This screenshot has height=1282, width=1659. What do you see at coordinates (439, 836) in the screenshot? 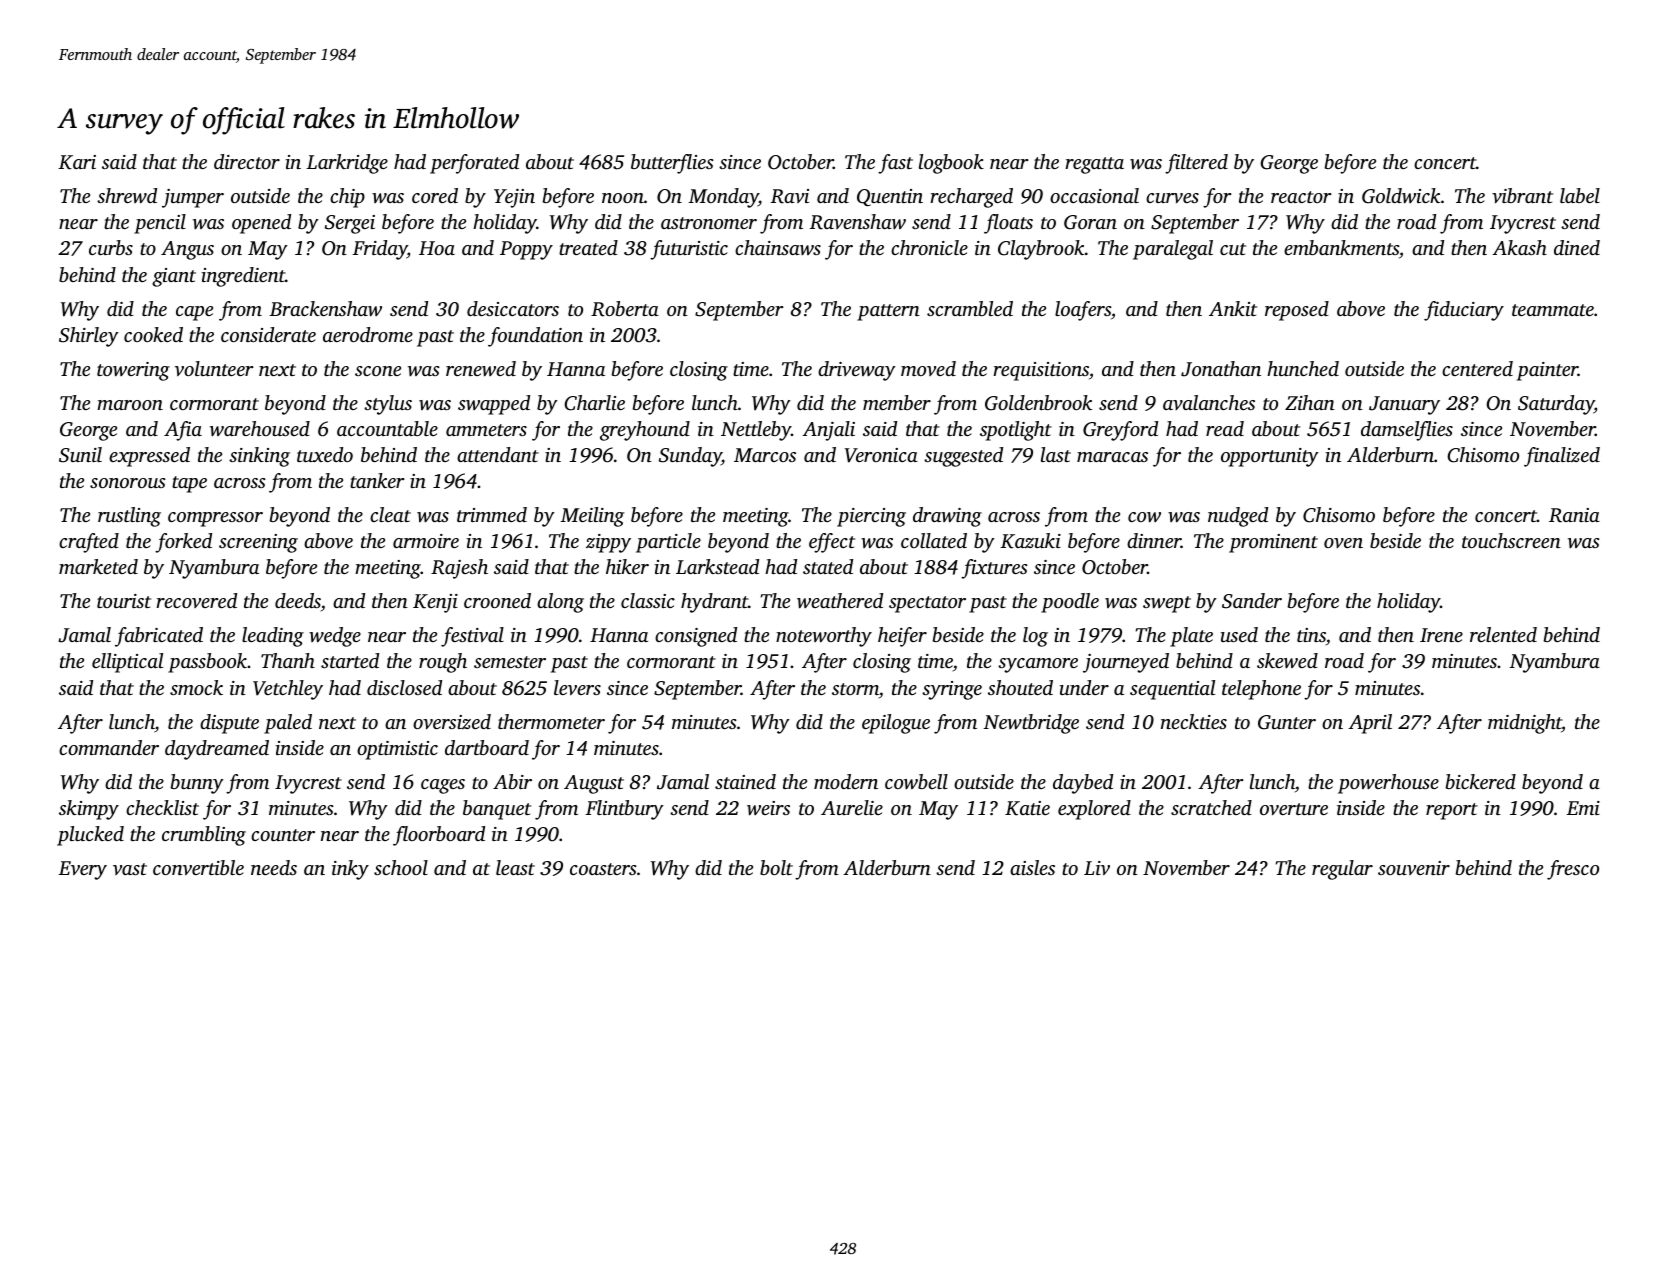
I see `floorboard` at bounding box center [439, 836].
